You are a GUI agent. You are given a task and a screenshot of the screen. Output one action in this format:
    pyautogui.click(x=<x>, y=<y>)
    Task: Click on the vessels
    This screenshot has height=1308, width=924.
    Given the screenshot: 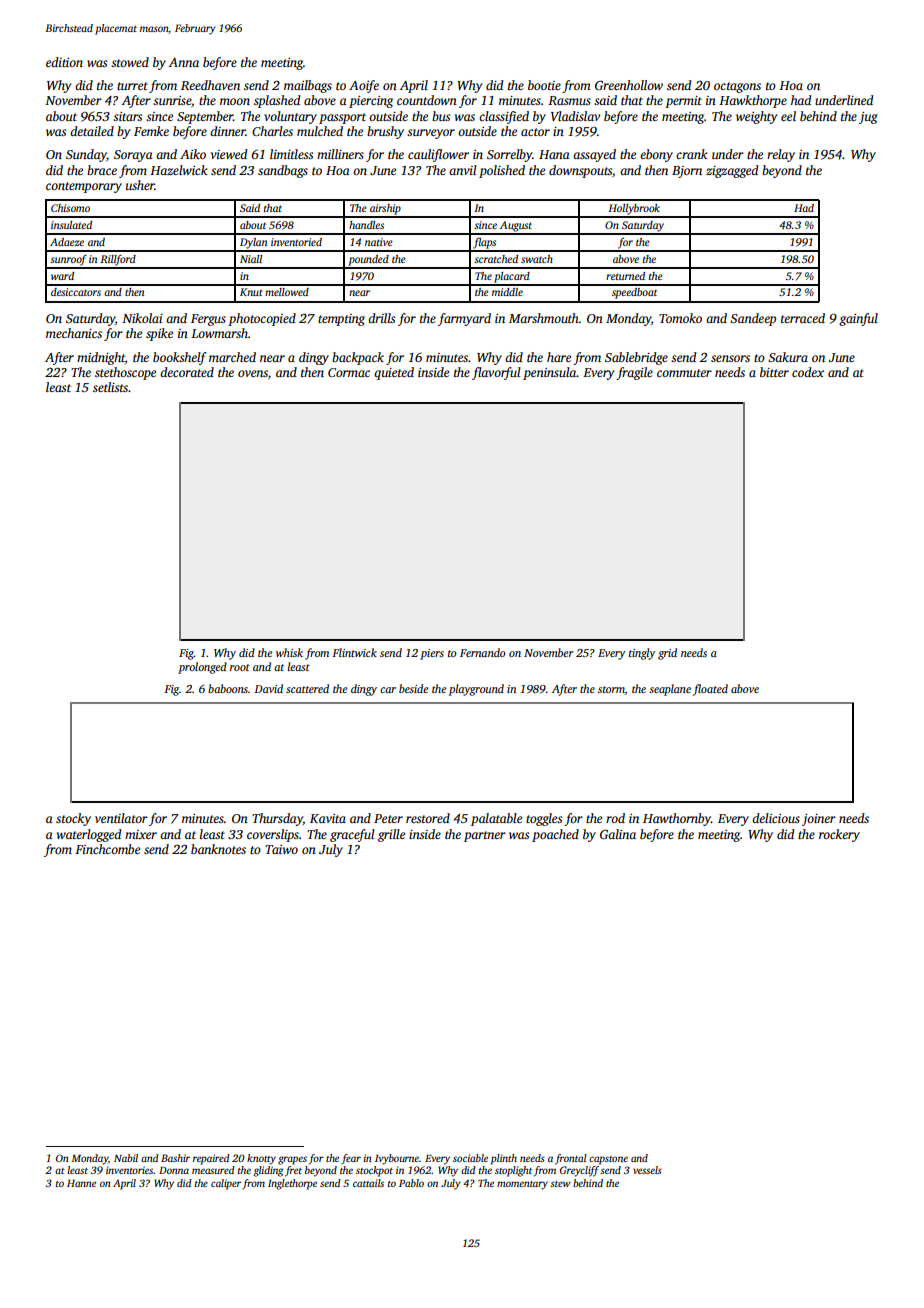 What is the action you would take?
    pyautogui.click(x=647, y=1170)
